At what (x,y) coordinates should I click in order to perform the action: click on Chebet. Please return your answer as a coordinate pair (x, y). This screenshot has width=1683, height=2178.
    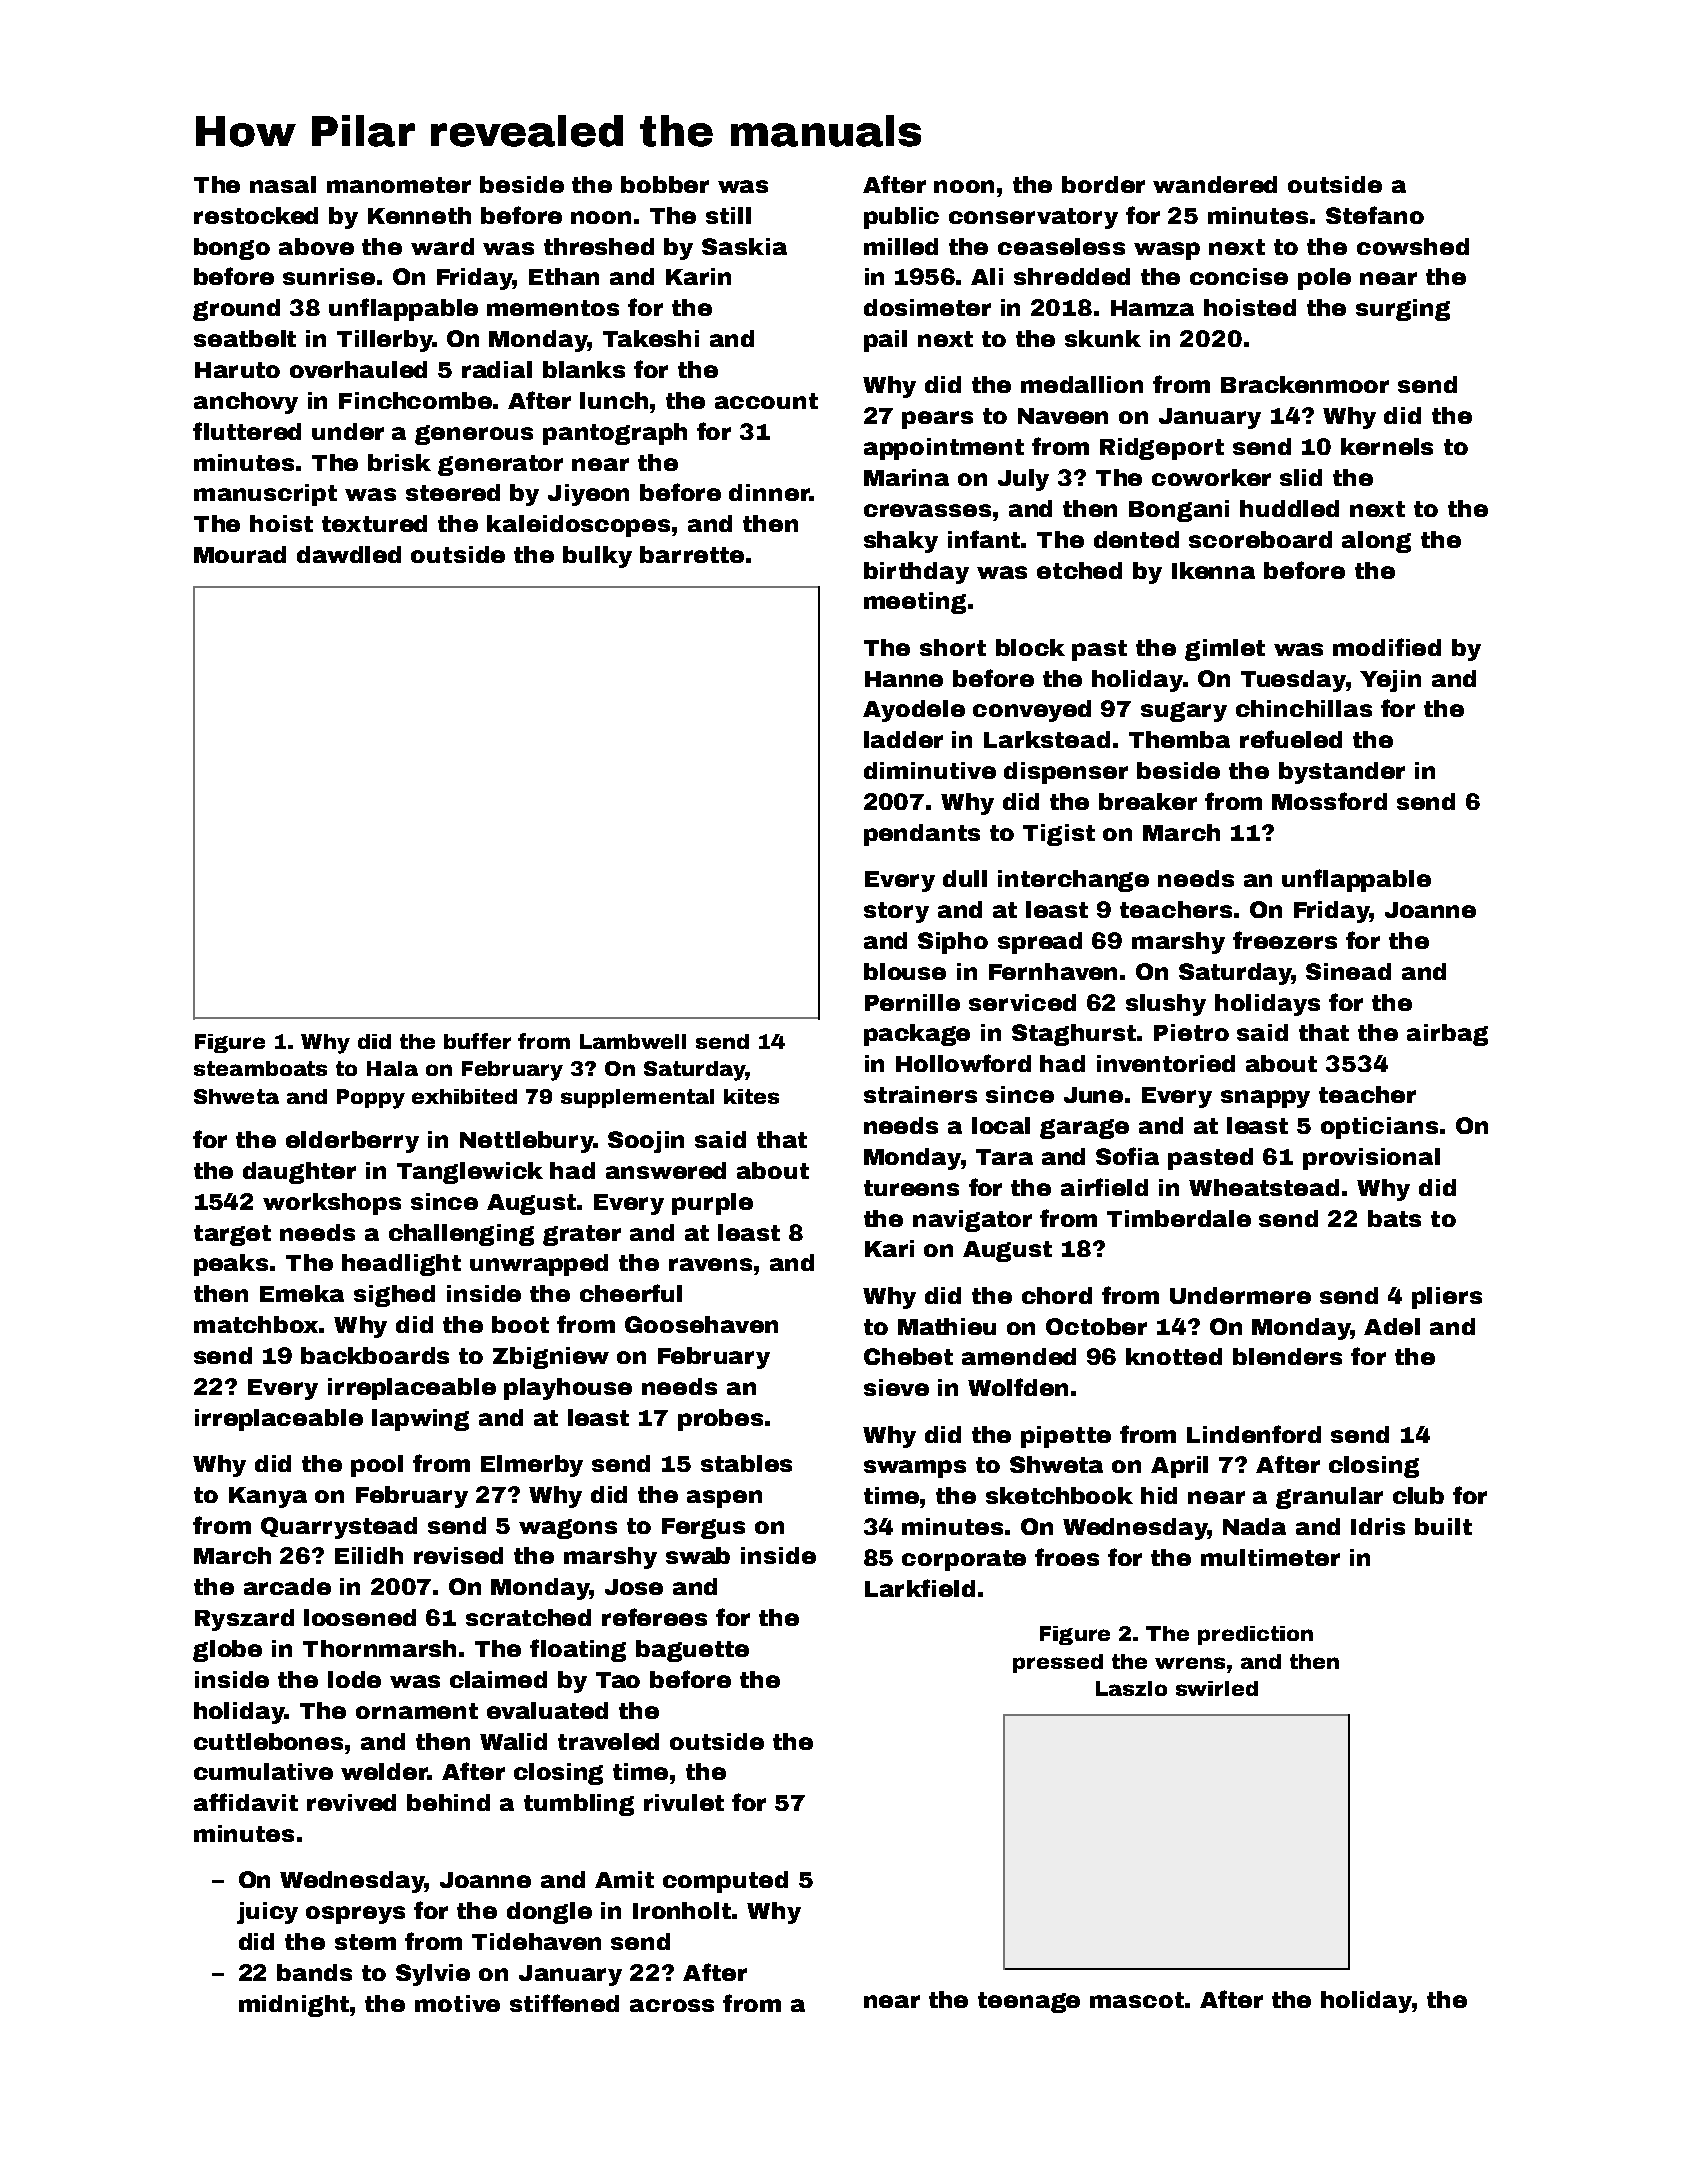
    Looking at the image, I should click on (908, 1356).
